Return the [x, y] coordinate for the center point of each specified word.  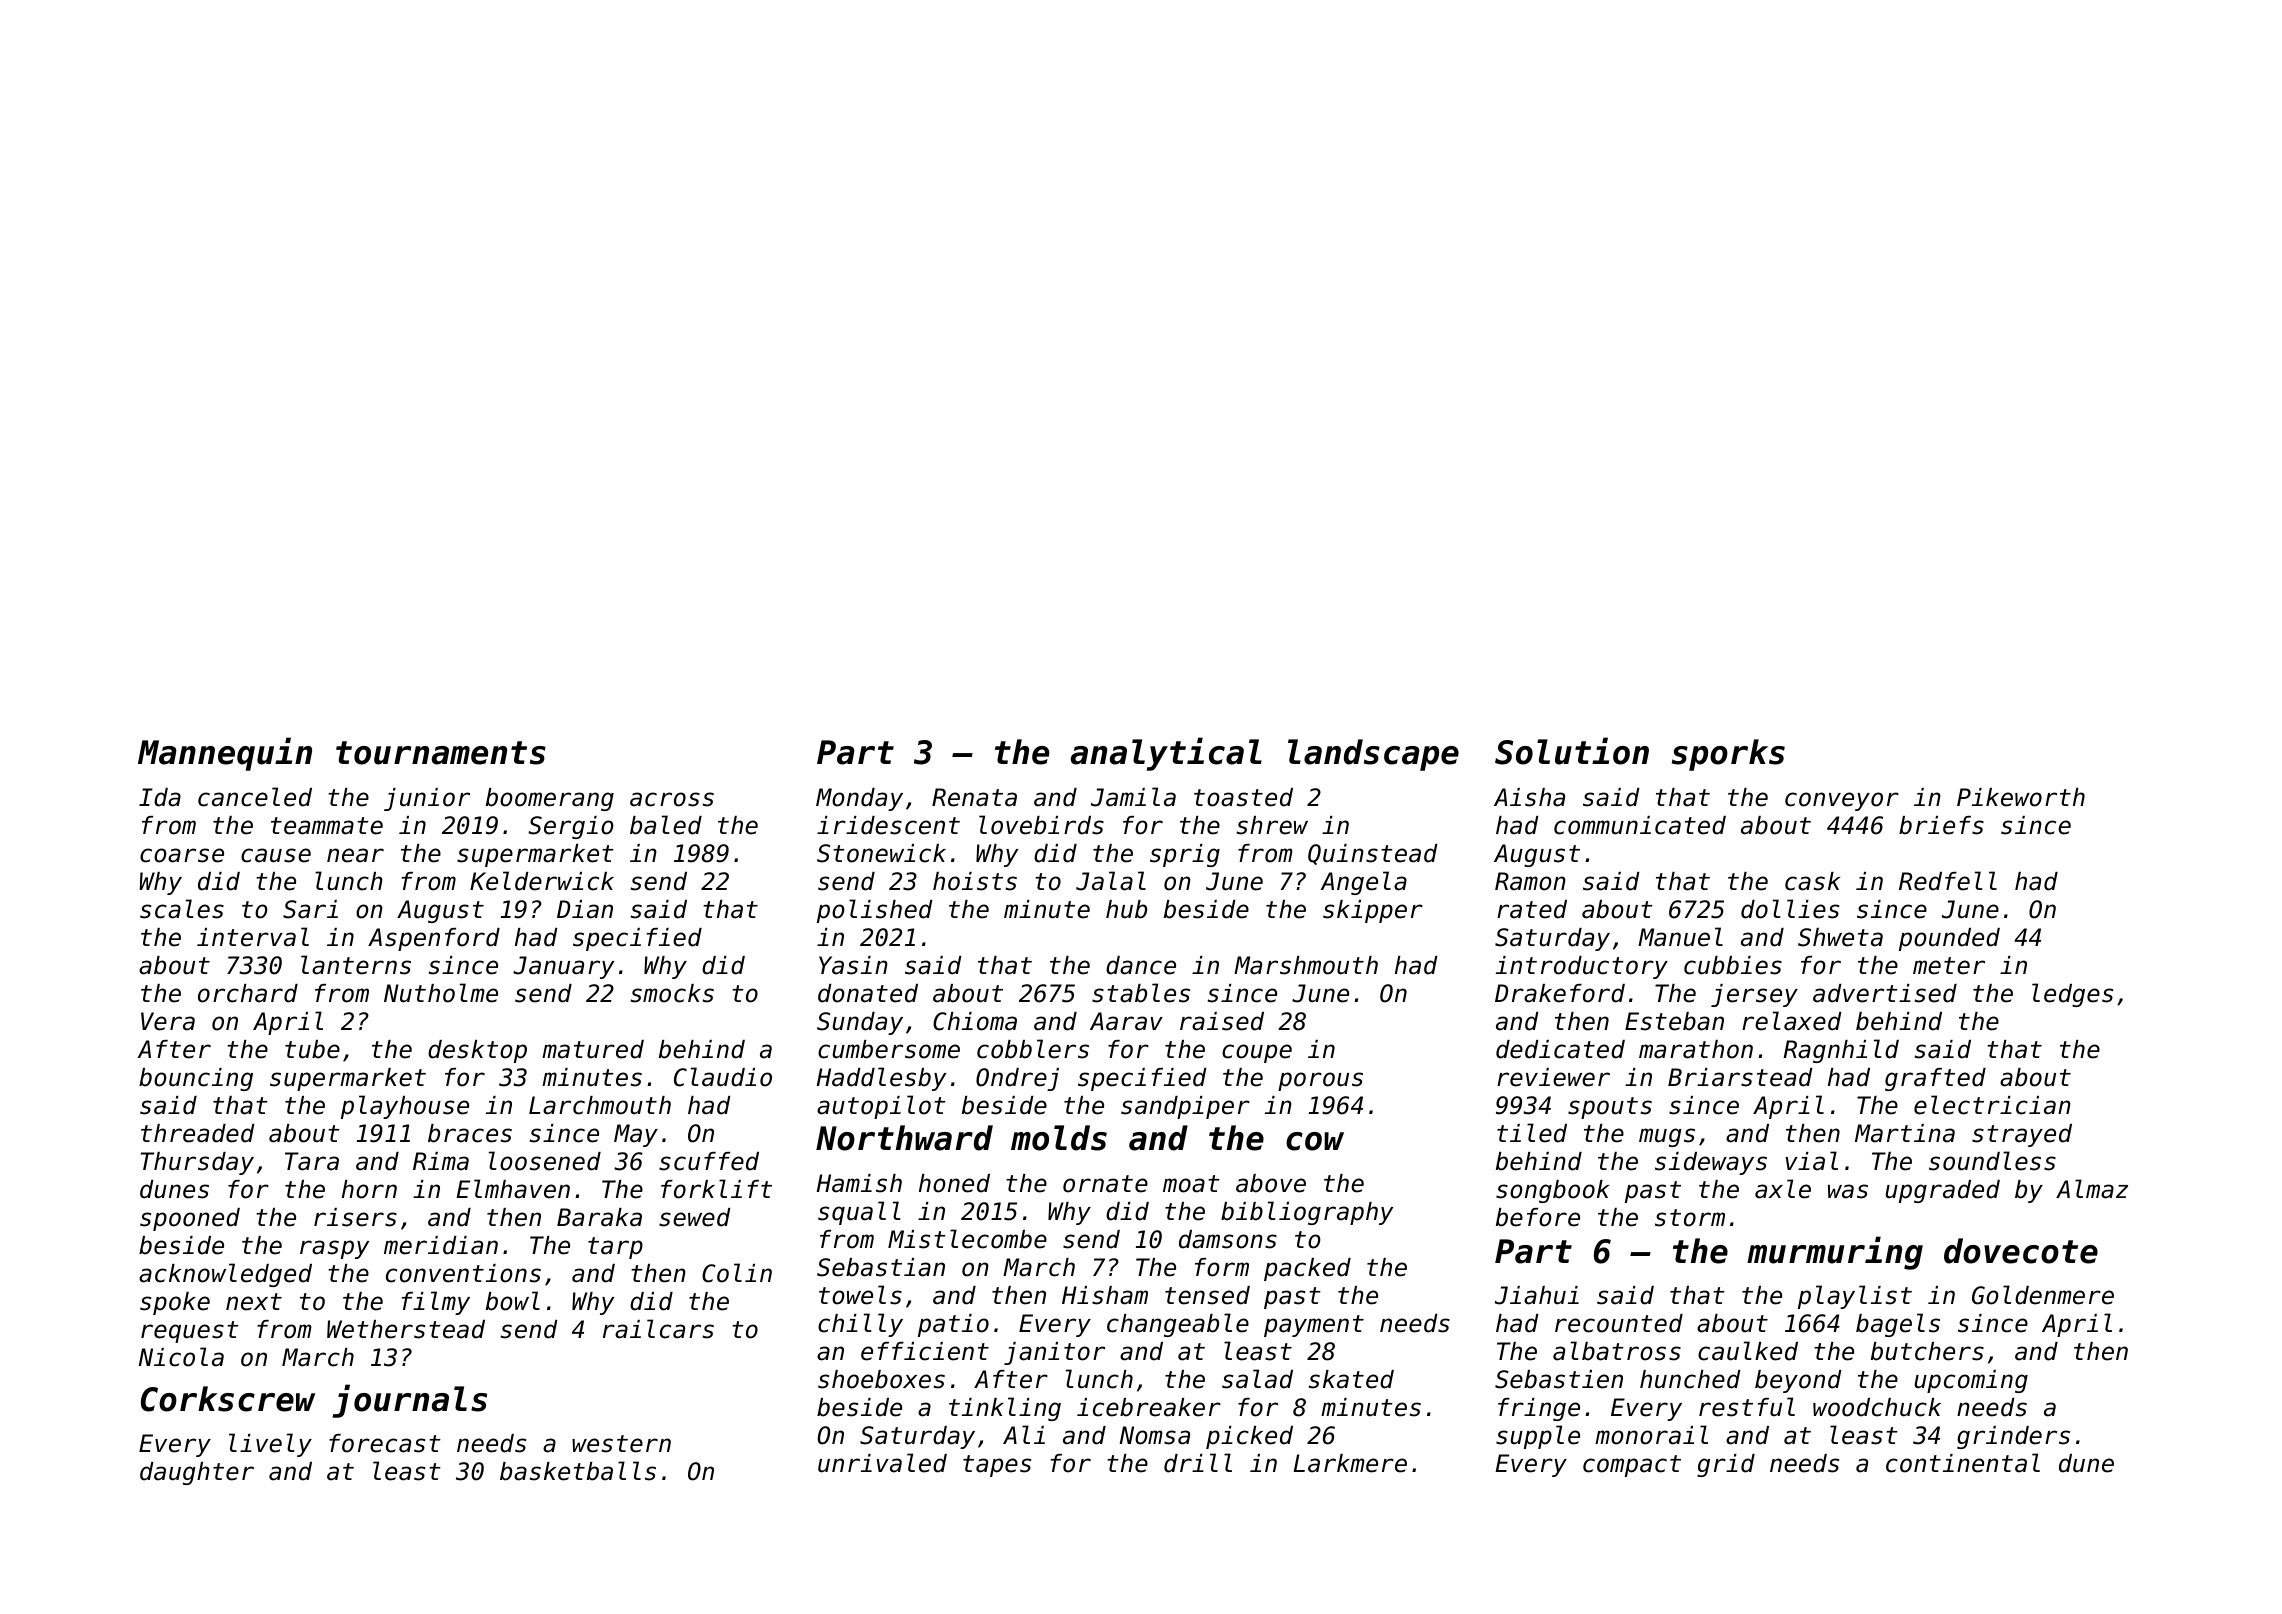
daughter [197, 1473]
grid [1726, 1465]
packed [1307, 1269]
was [1848, 1191]
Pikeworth [2021, 797]
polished [875, 911]
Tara [312, 1161]
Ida [160, 797]
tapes [997, 1466]
